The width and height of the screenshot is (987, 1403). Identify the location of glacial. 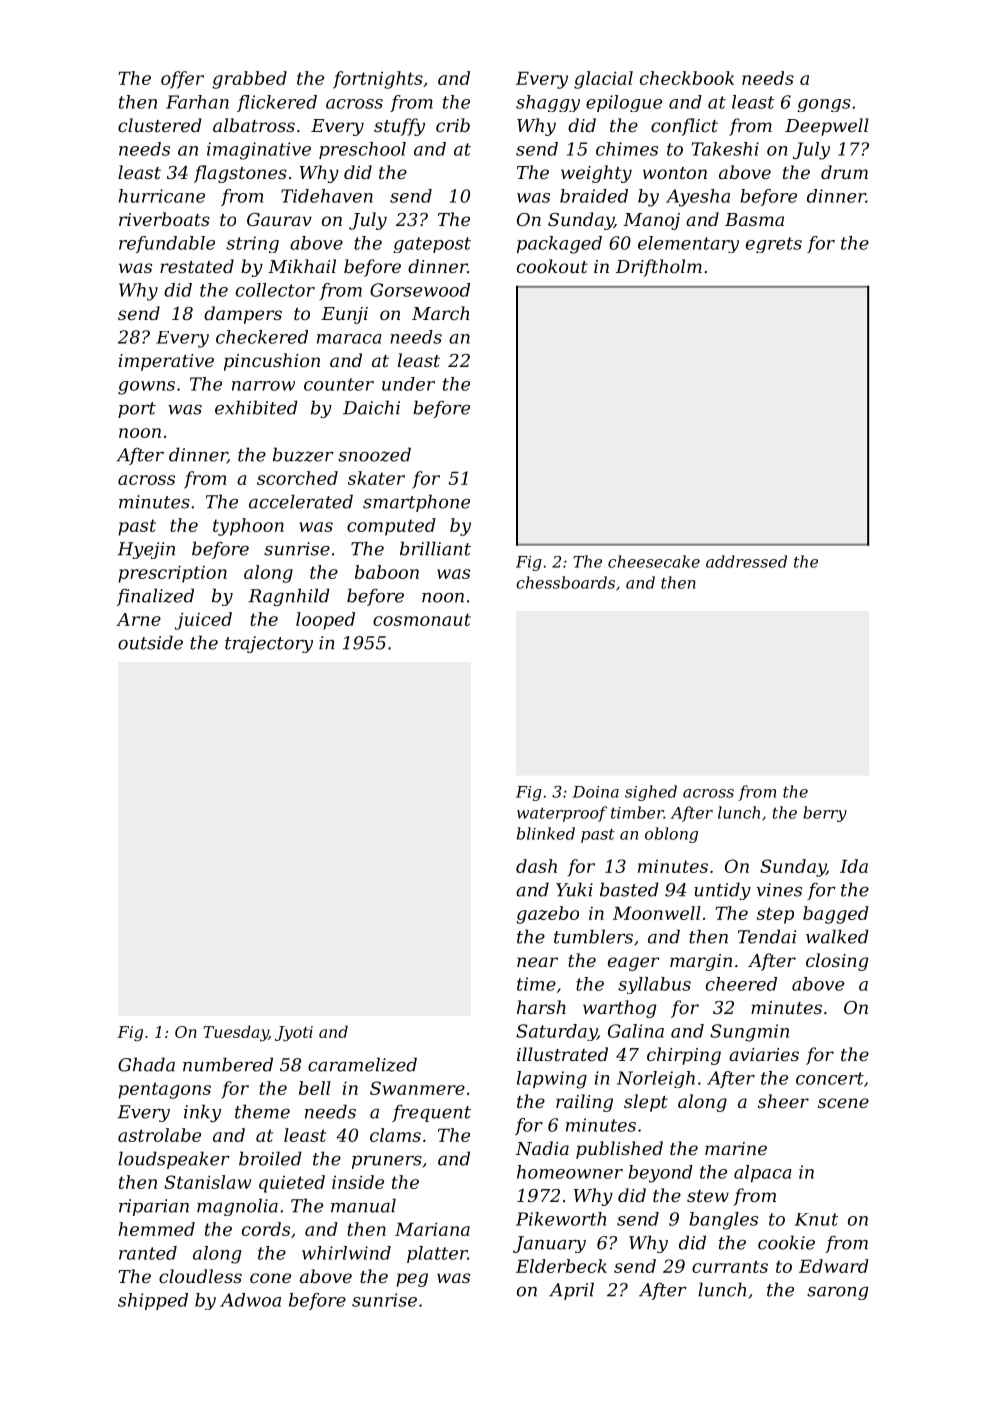
(603, 80).
